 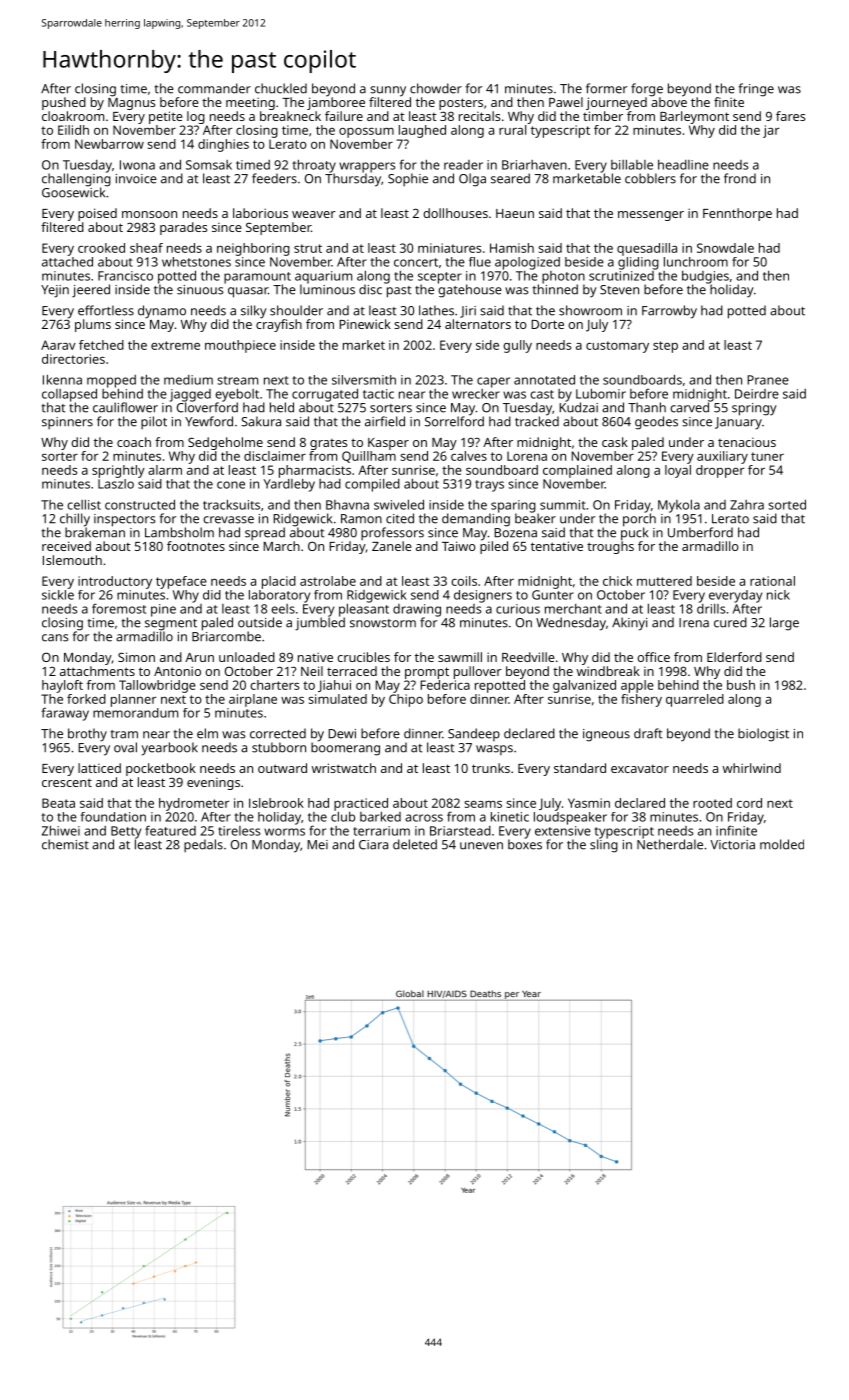 What do you see at coordinates (754, 409) in the document?
I see `springy` at bounding box center [754, 409].
